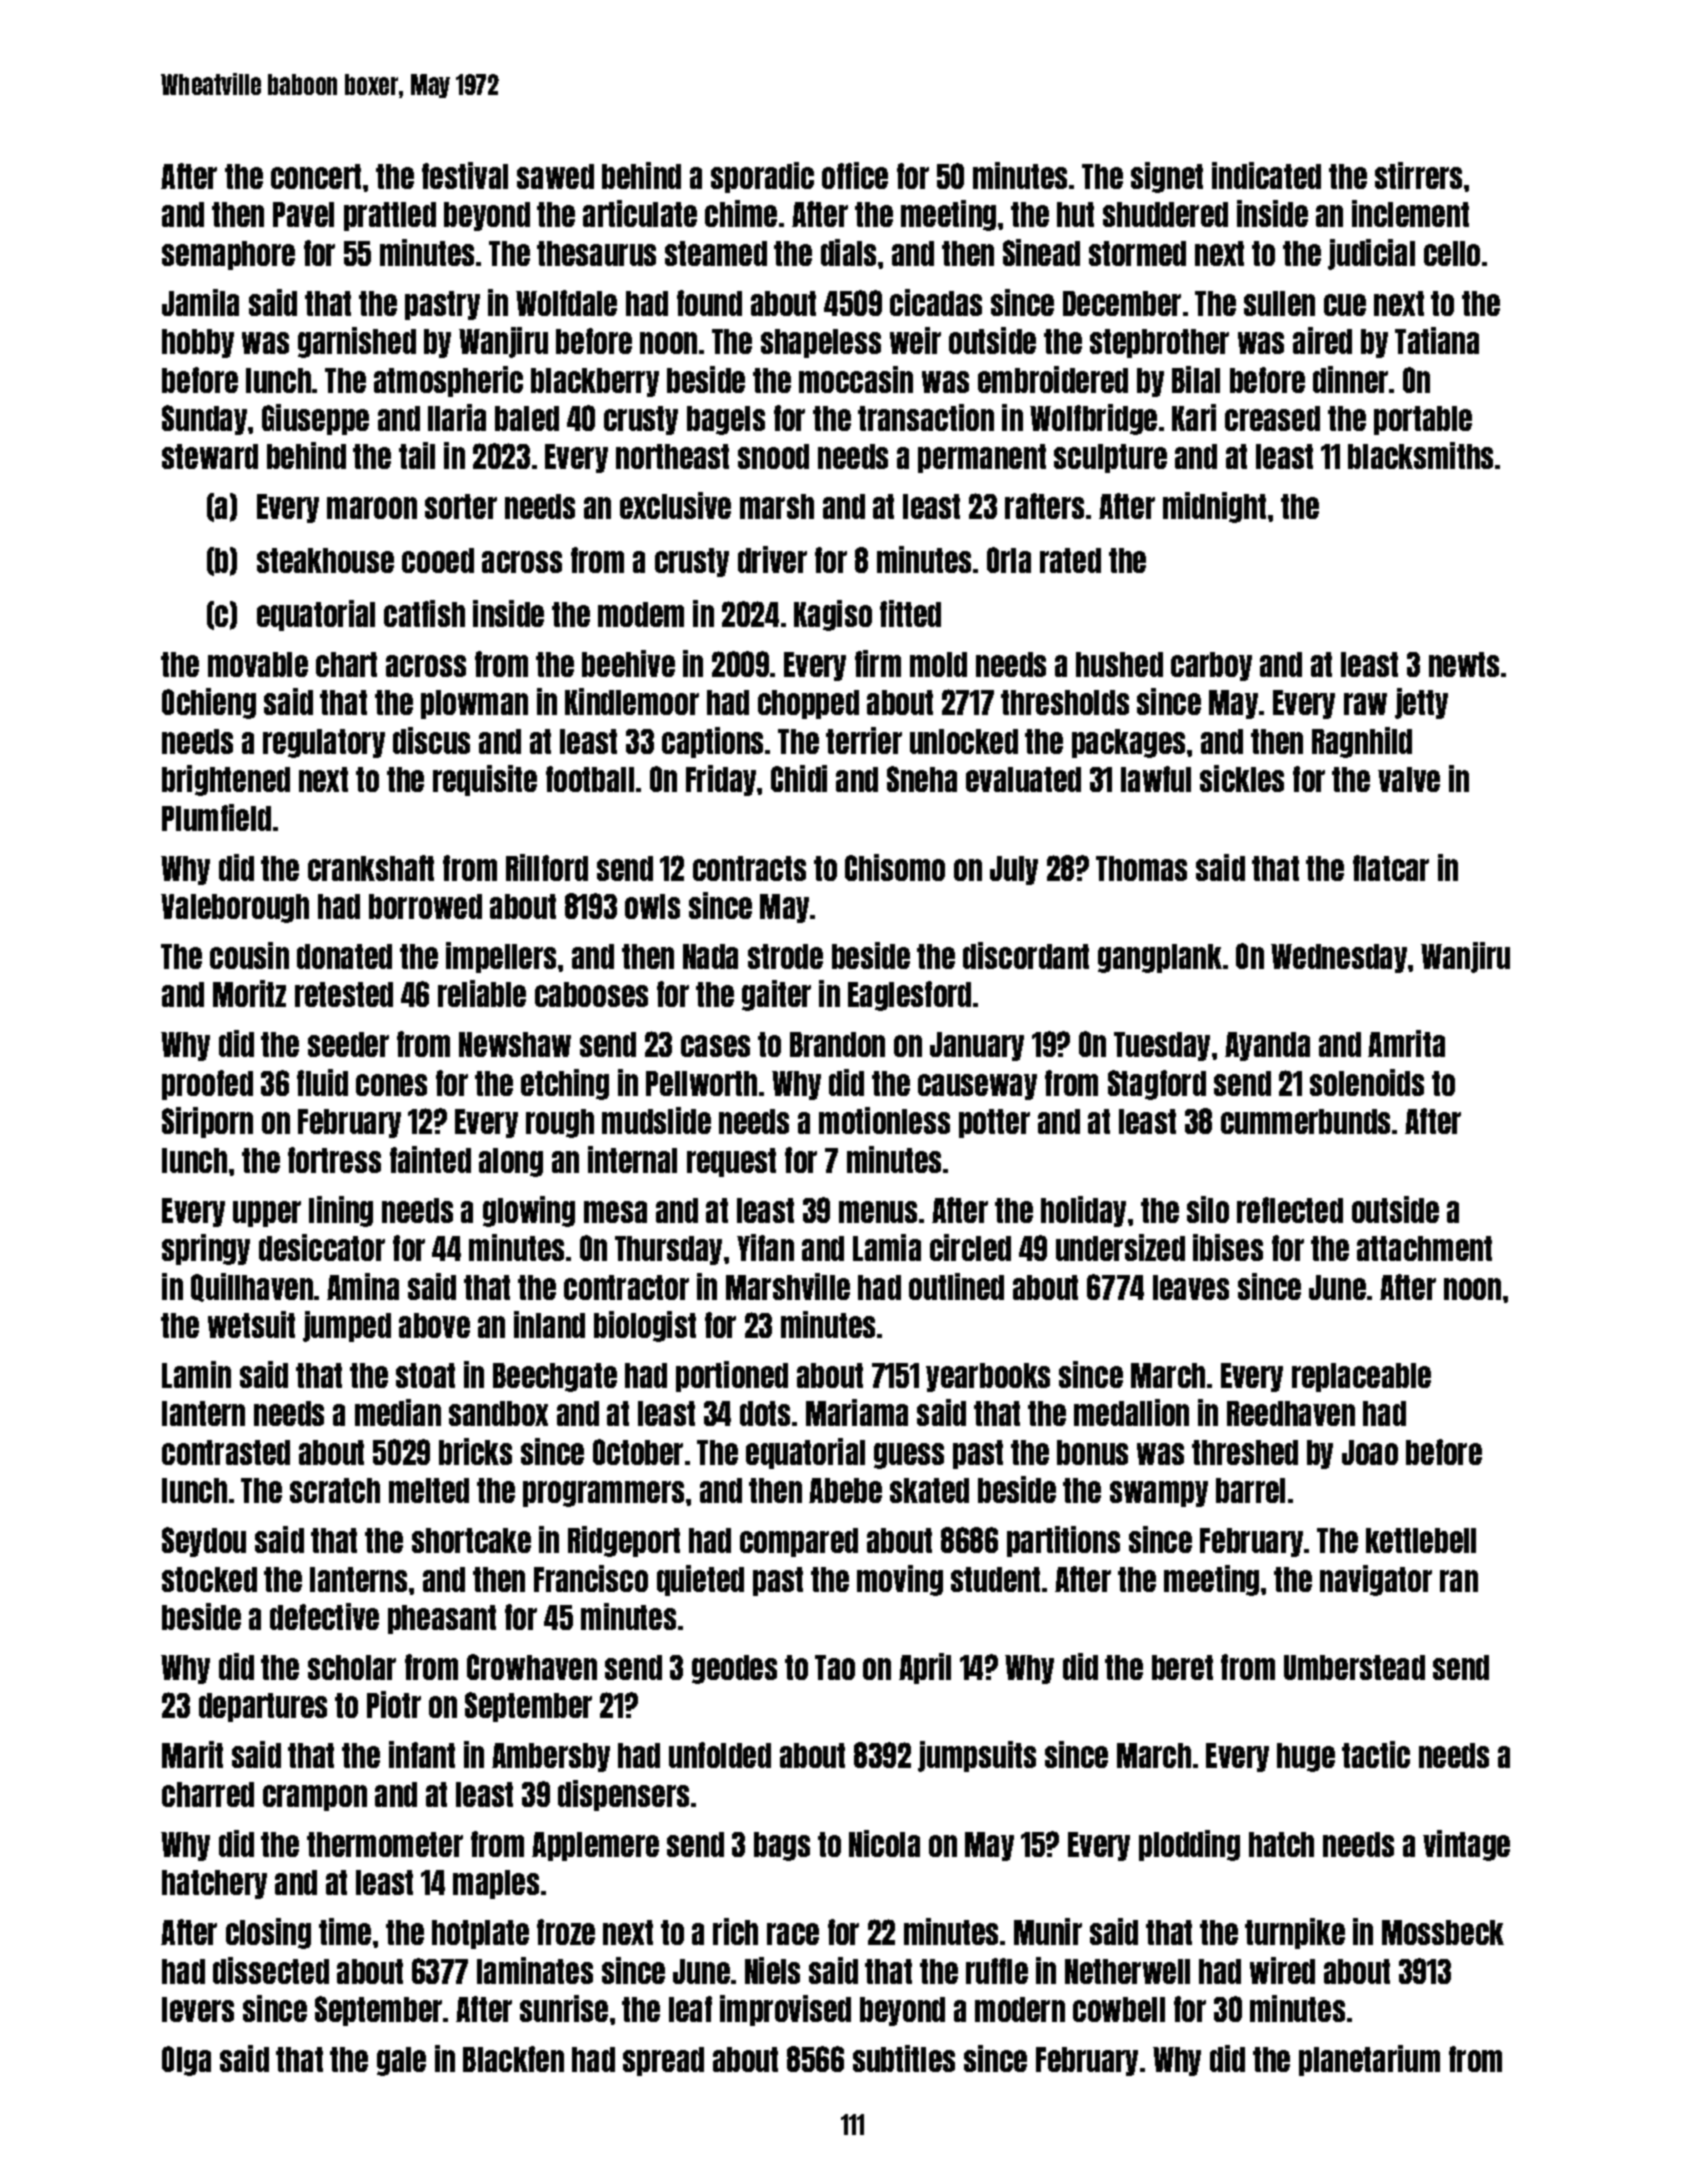 This screenshot has width=1683, height=2178. What do you see at coordinates (1369, 2060) in the screenshot?
I see `planetarium` at bounding box center [1369, 2060].
